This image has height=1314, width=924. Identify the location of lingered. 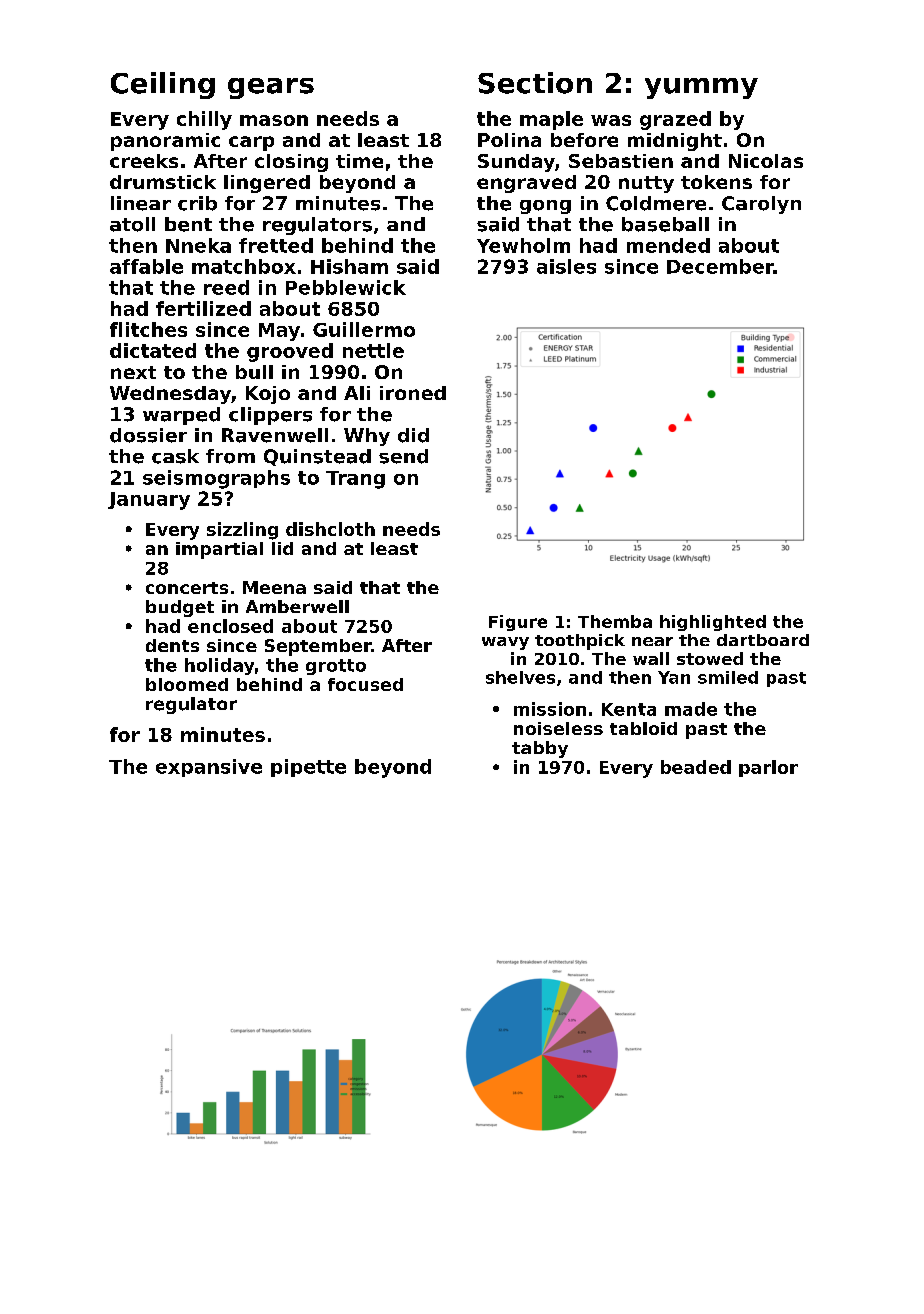
(267, 184).
